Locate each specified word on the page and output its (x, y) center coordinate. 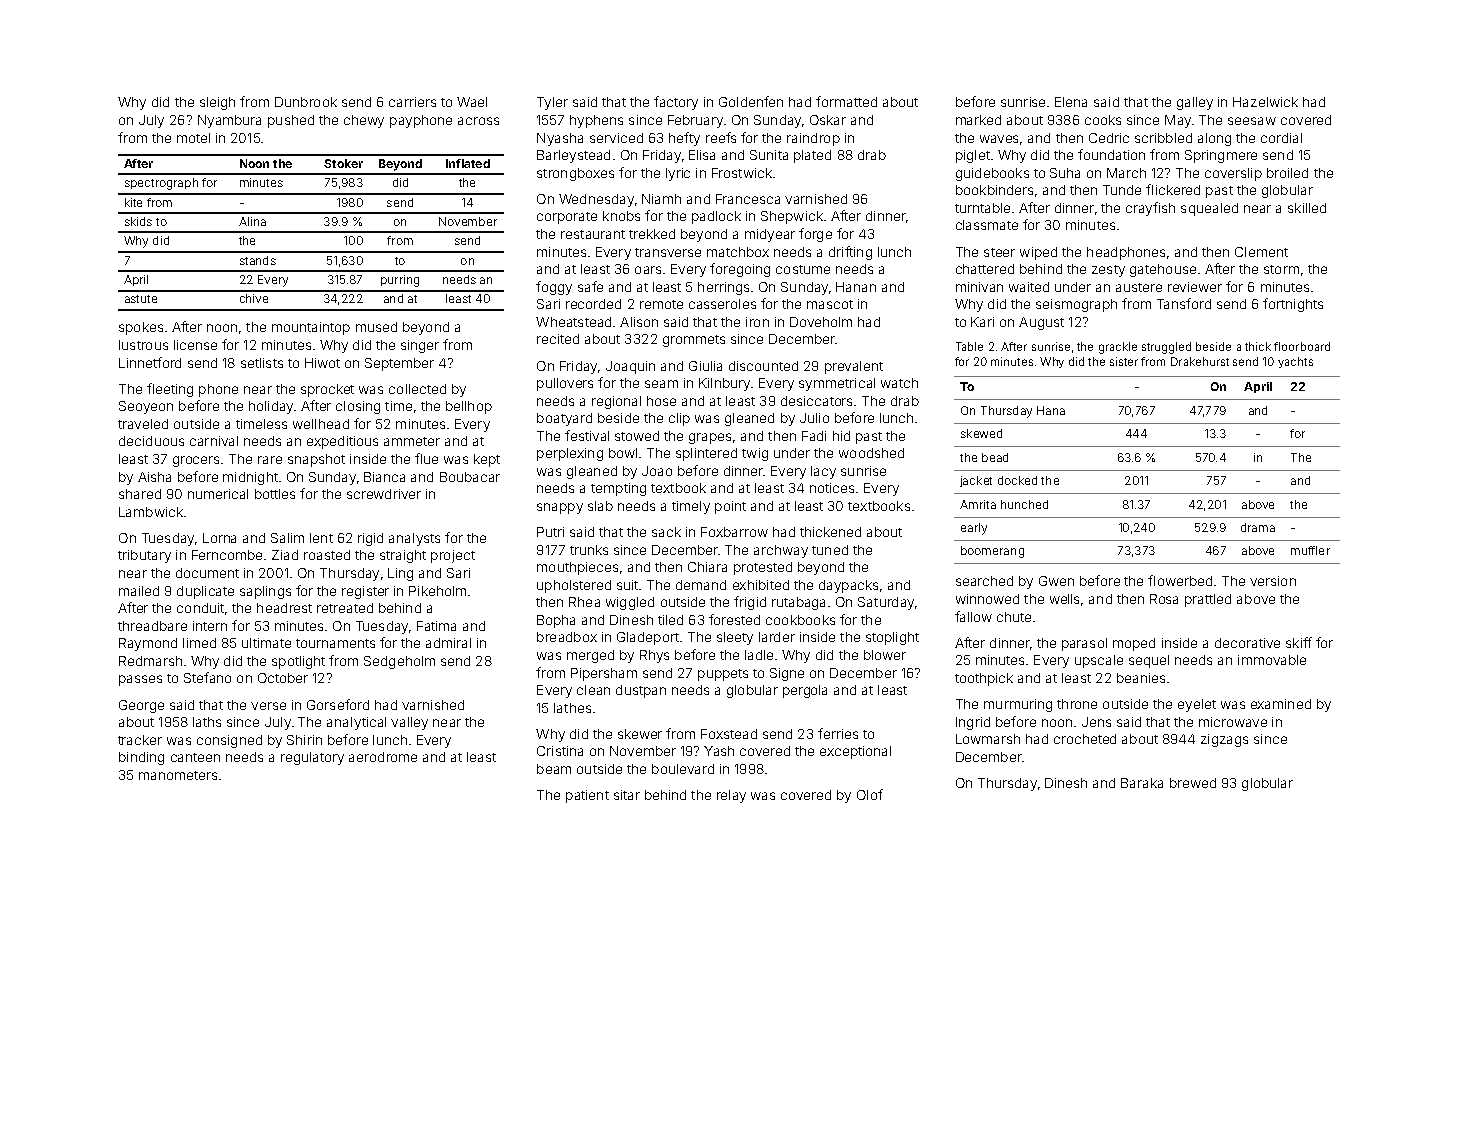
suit (627, 585)
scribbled (1163, 138)
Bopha (556, 621)
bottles (275, 494)
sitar (627, 795)
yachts (1295, 362)
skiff (1299, 642)
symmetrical (837, 384)
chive (254, 298)
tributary (144, 556)
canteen (195, 757)
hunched (1024, 504)
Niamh (661, 199)
